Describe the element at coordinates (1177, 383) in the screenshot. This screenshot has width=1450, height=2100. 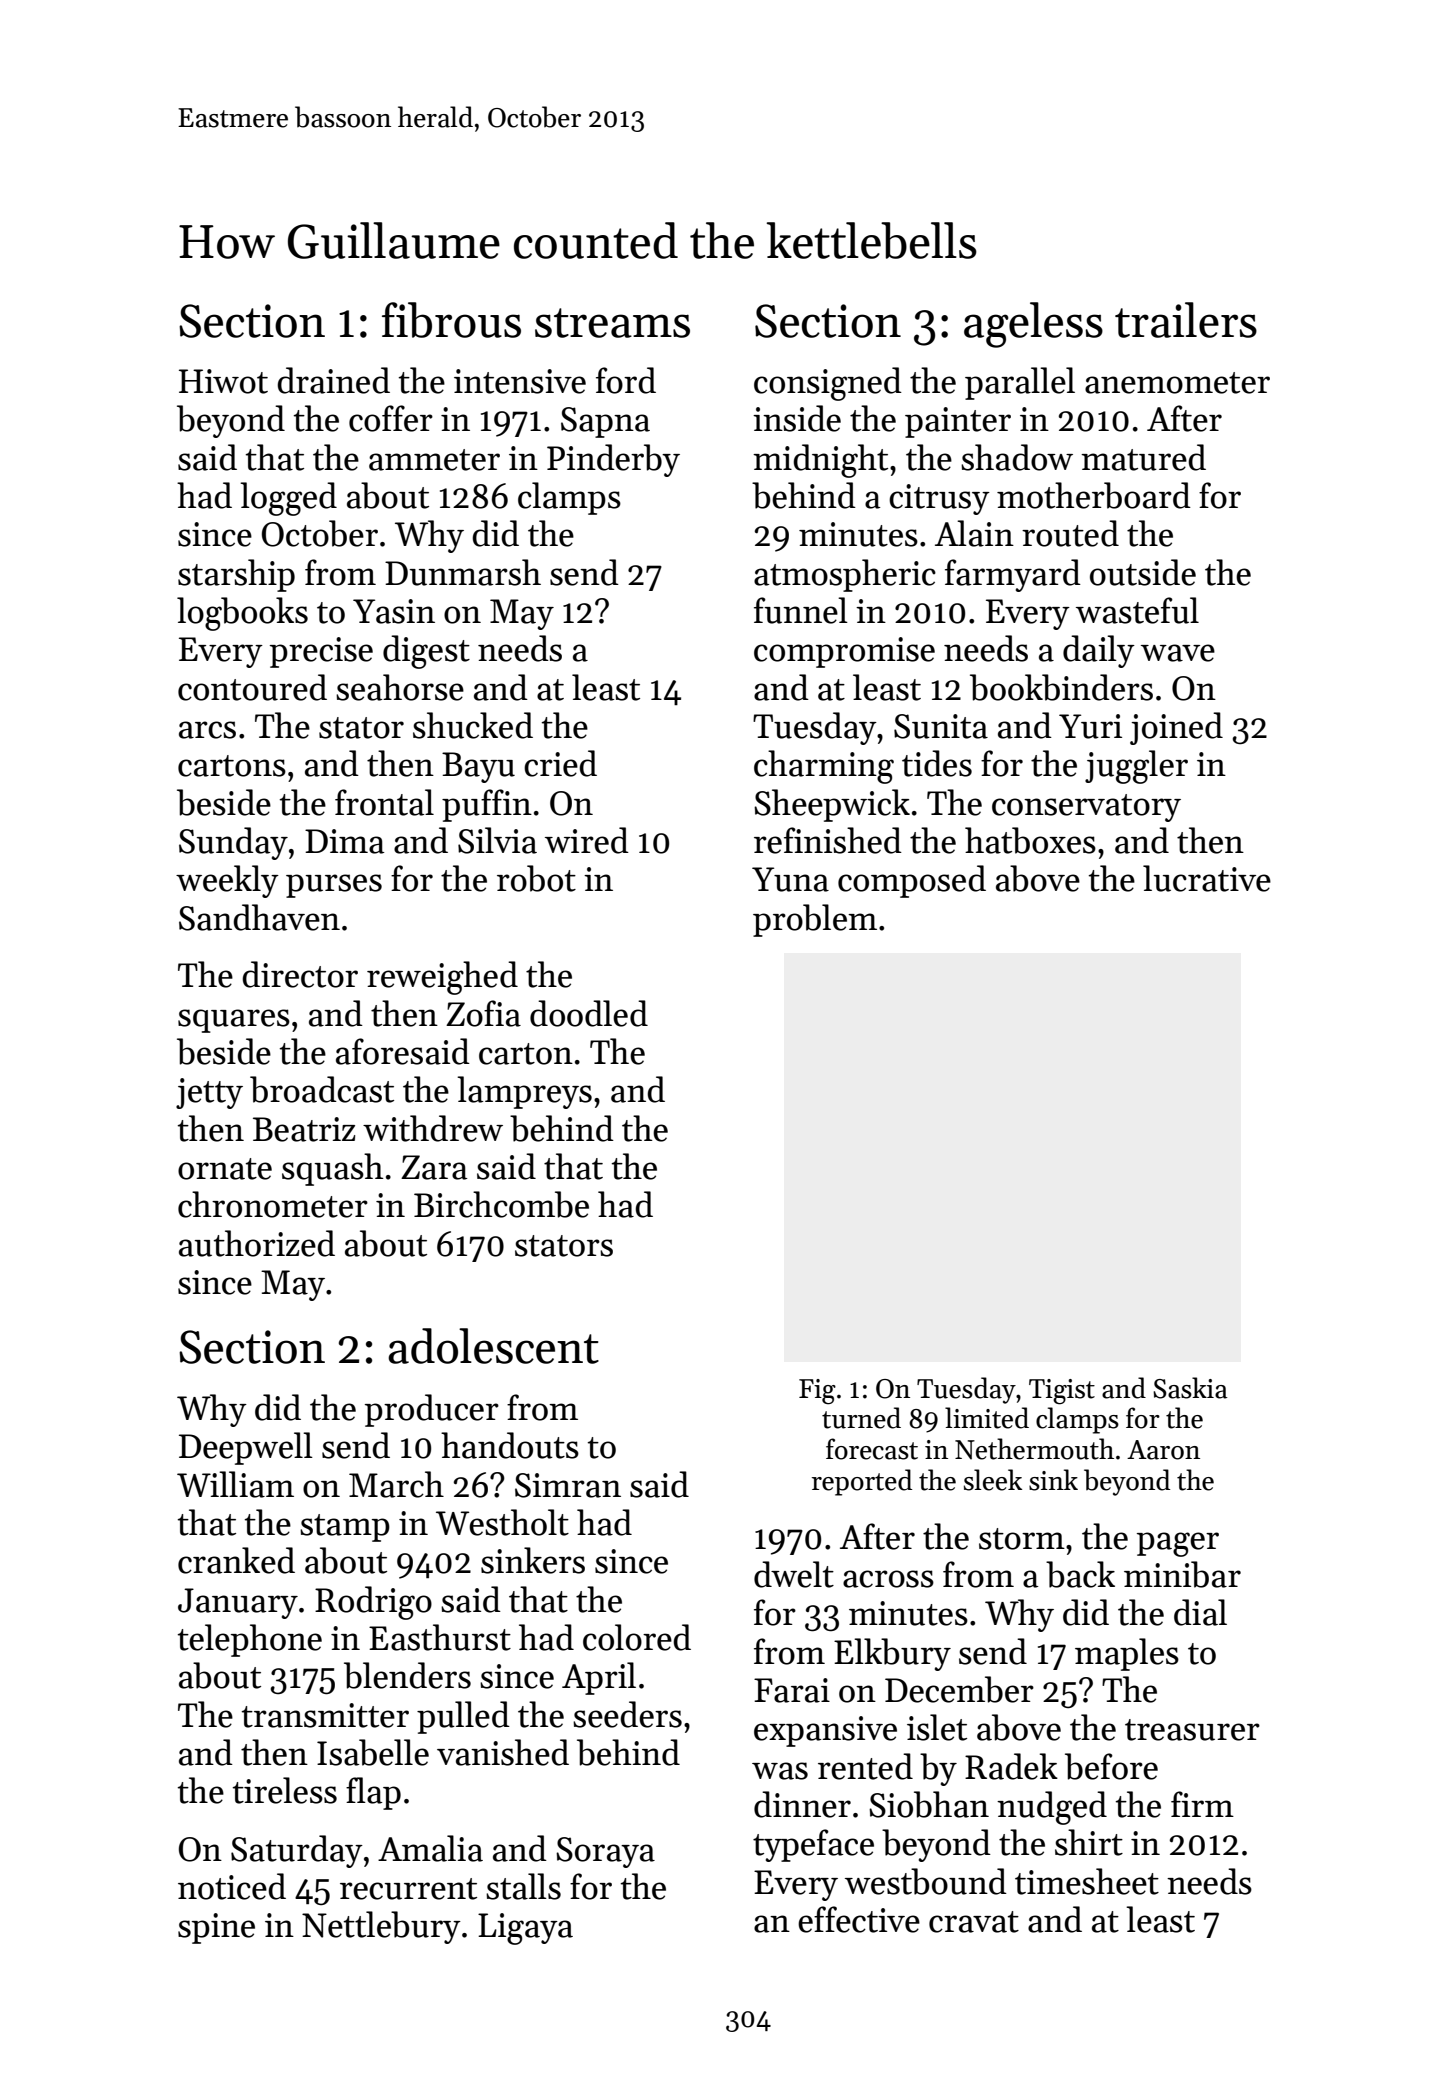
I see `anemometer` at that location.
